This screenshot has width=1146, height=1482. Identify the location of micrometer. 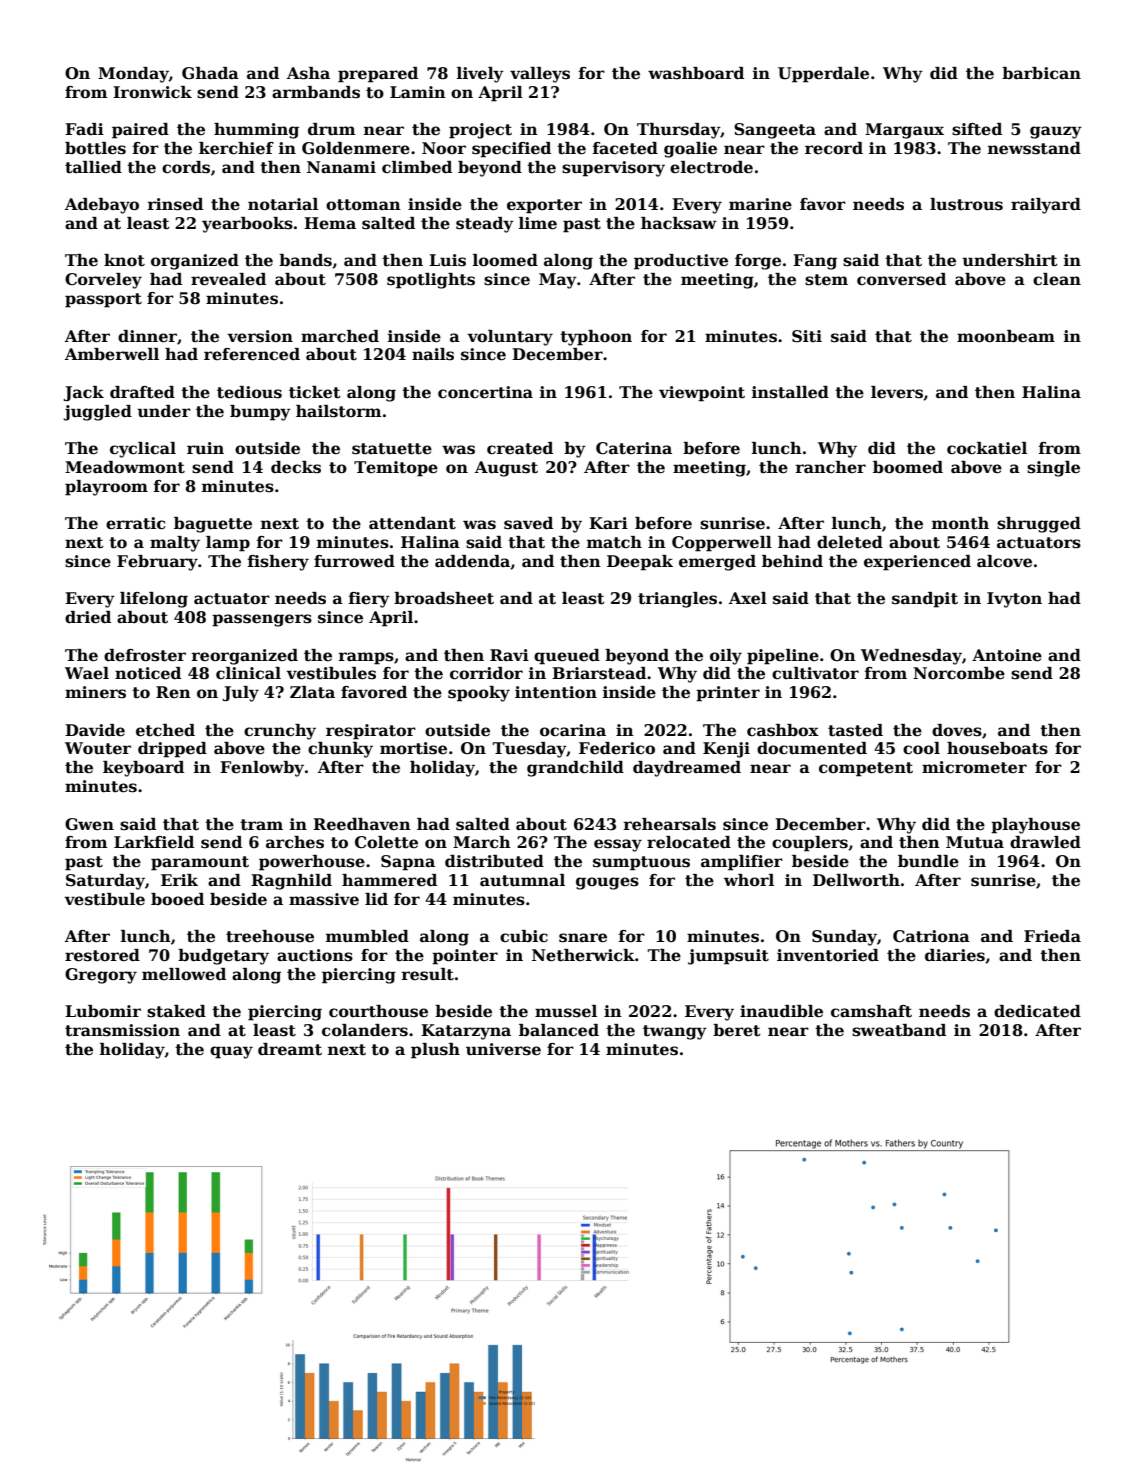
(974, 767).
